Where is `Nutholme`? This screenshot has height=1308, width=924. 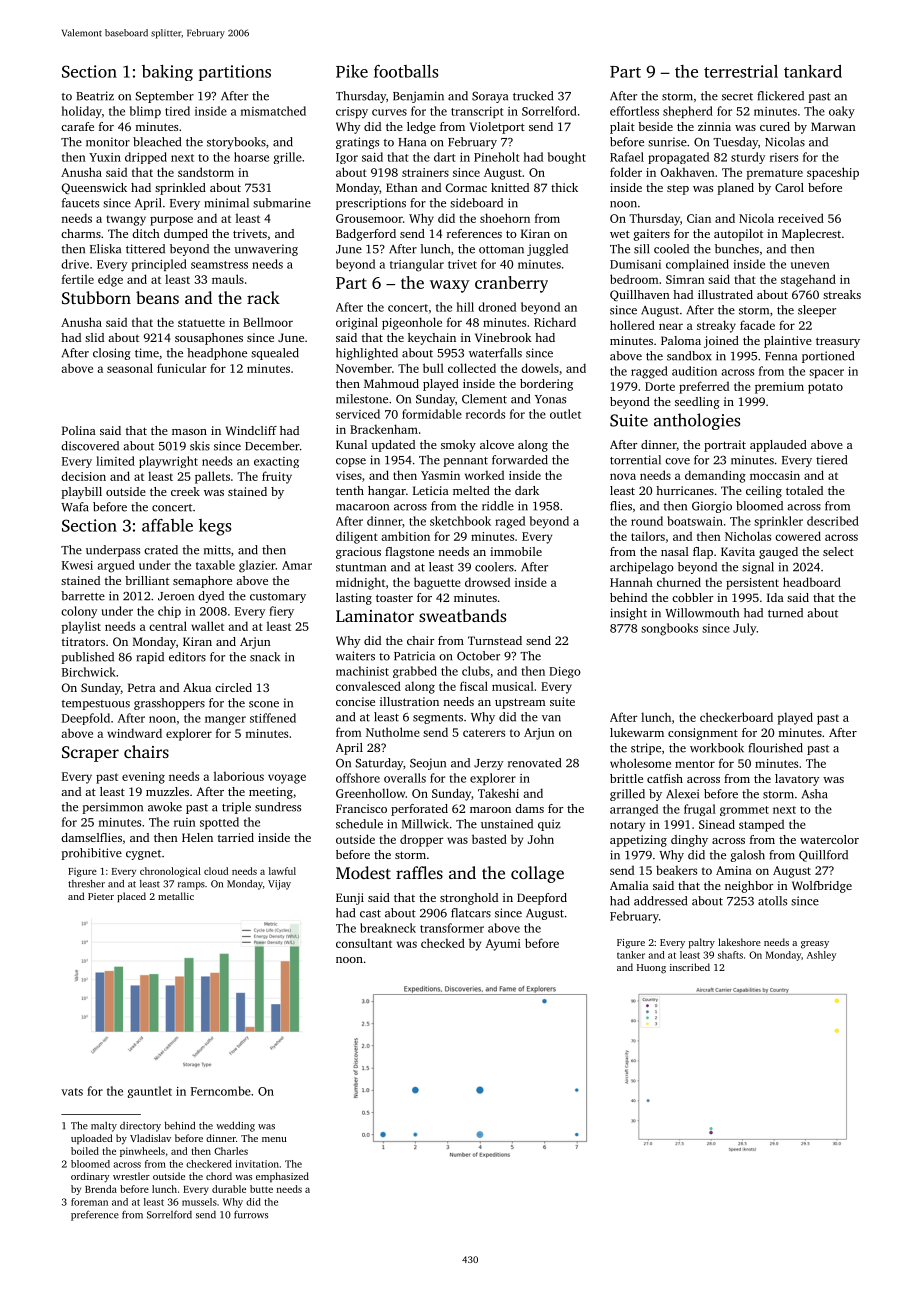
Nutholme is located at coordinates (393, 732).
